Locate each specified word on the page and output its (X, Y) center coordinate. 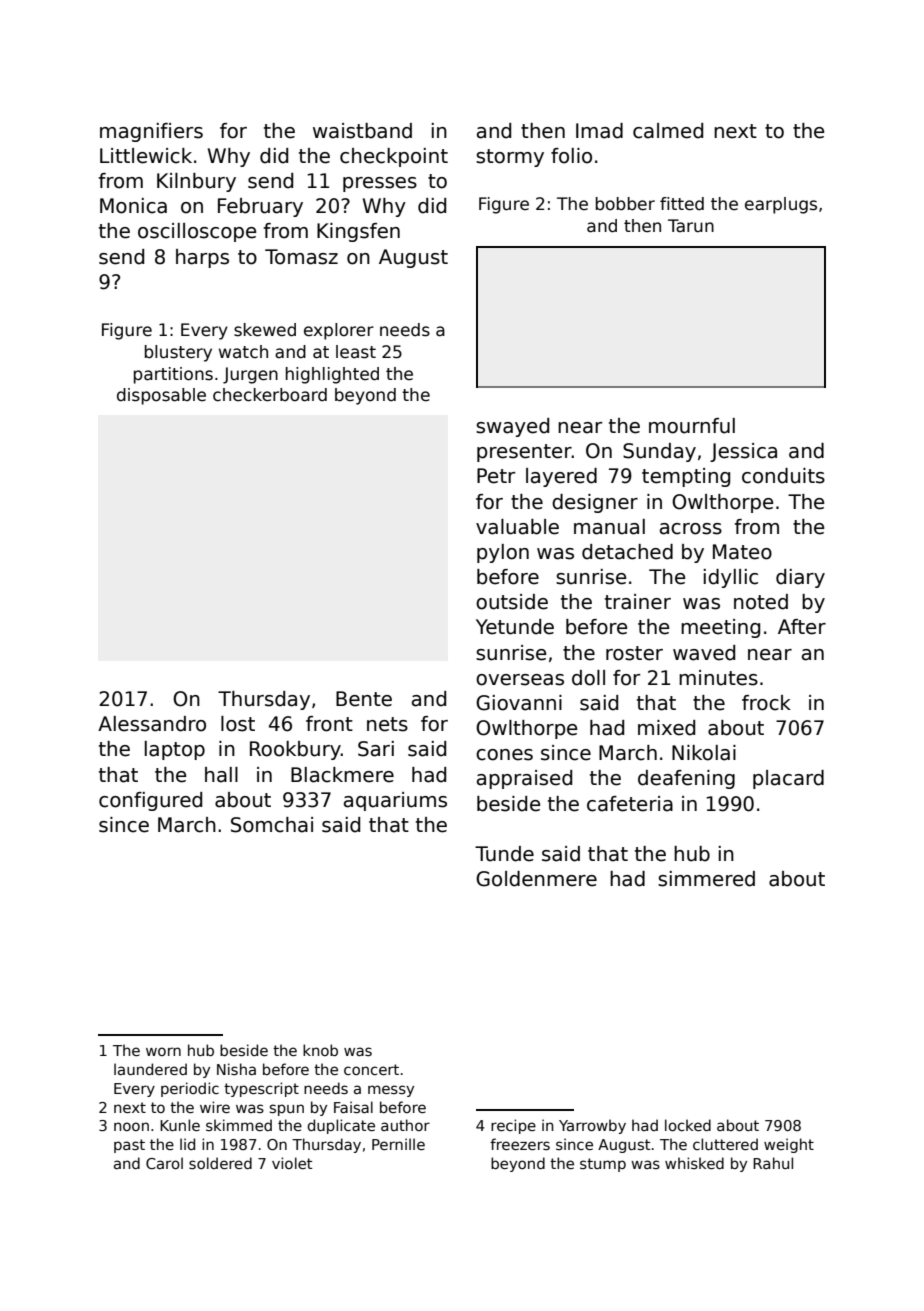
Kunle (180, 1125)
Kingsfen (358, 232)
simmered (706, 879)
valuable (517, 527)
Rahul (773, 1163)
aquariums (395, 801)
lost (238, 724)
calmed (668, 131)
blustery (178, 353)
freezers (520, 1144)
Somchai (272, 825)
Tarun (691, 226)
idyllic (731, 578)
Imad (599, 131)
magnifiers (151, 132)
